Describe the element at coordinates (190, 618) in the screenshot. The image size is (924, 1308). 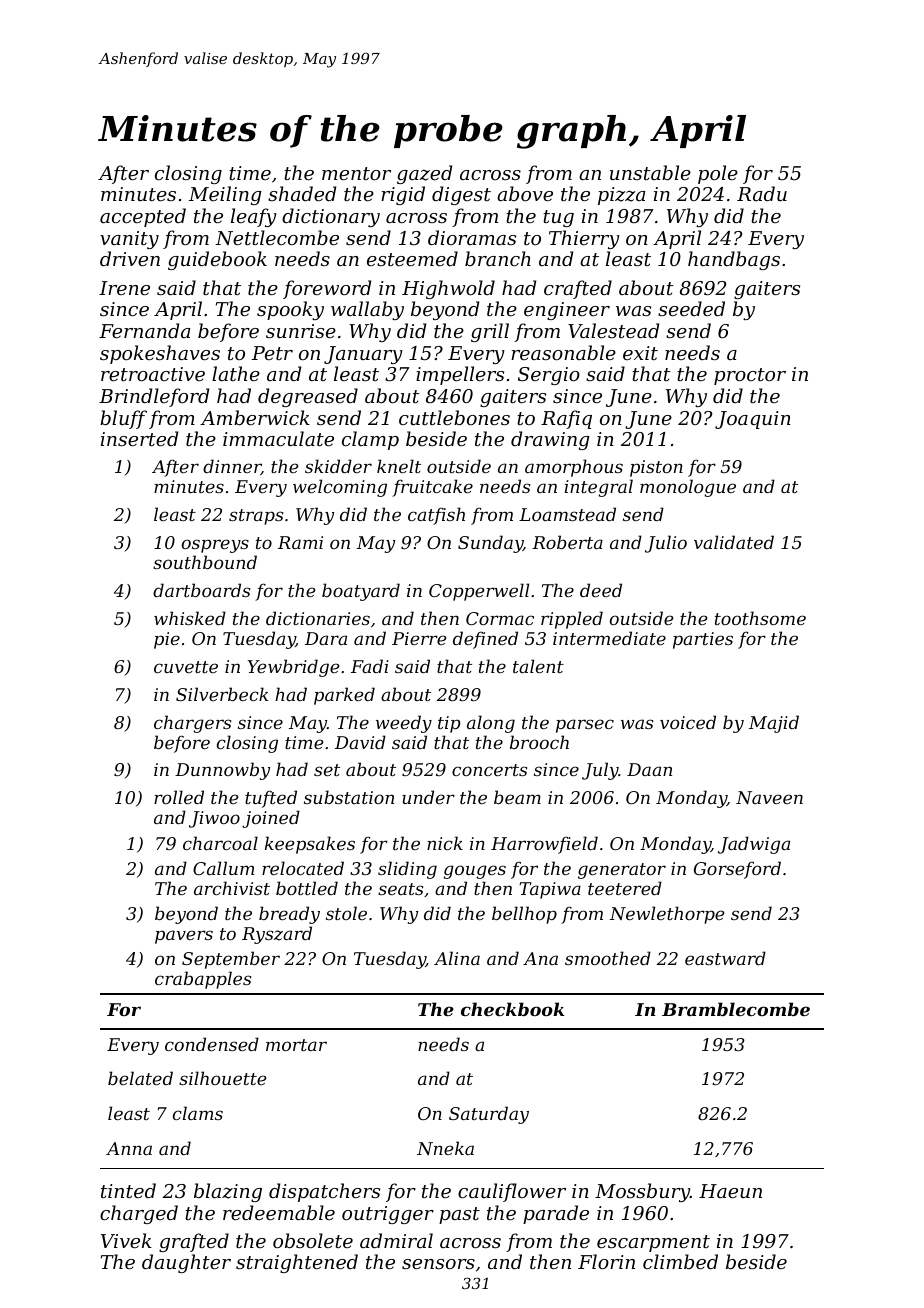
I see `whisked` at that location.
